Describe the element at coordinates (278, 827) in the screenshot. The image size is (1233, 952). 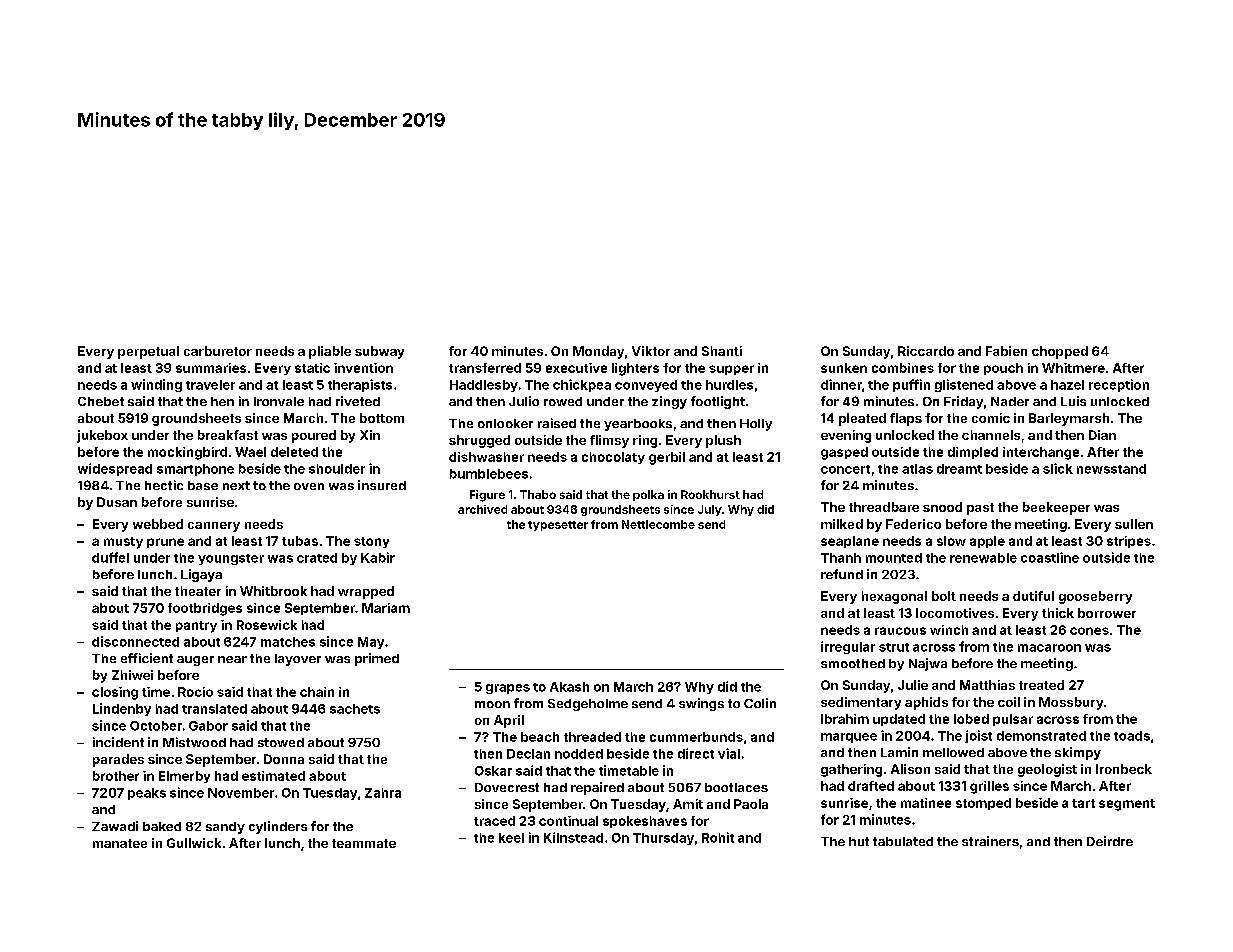
I see `cylinders` at that location.
